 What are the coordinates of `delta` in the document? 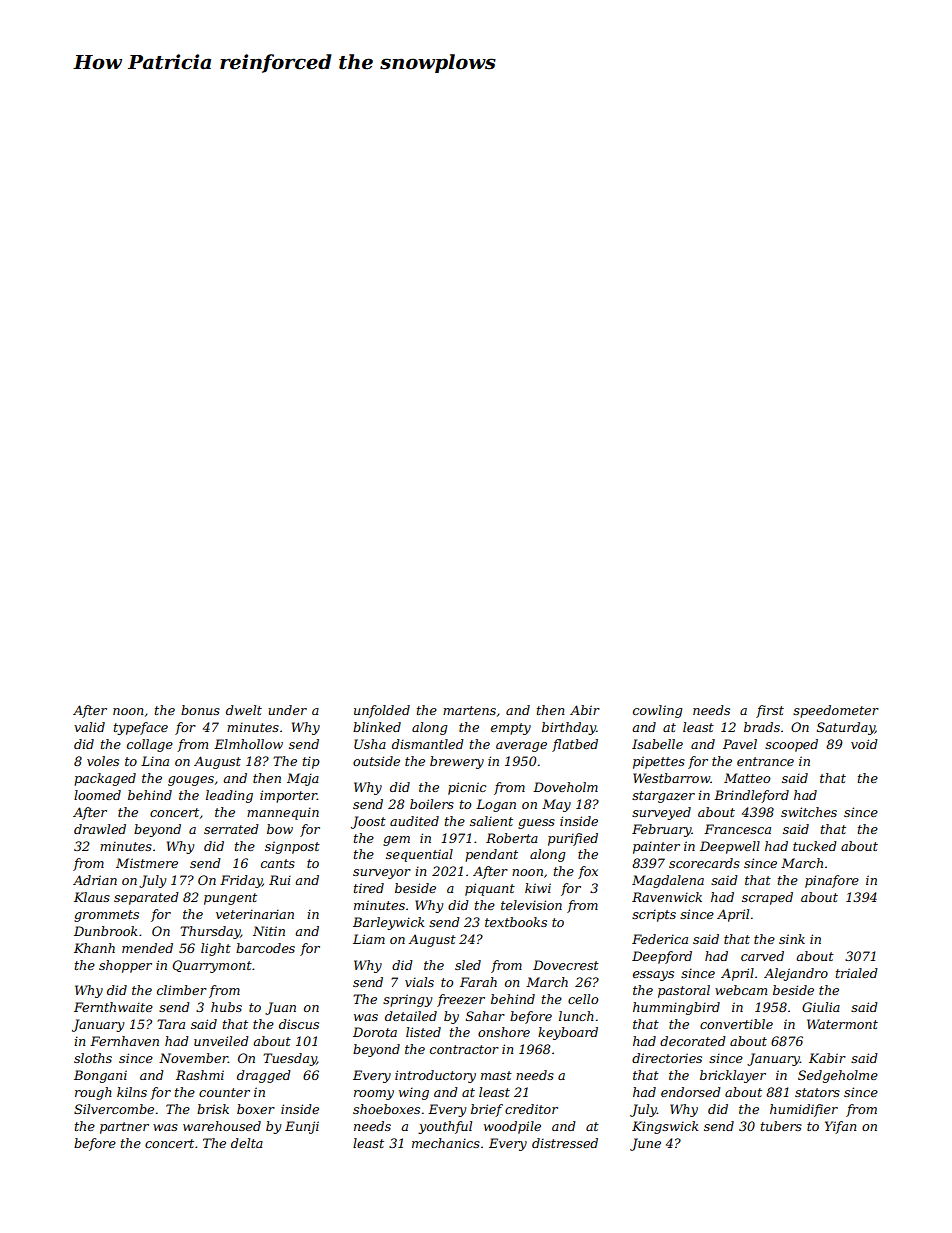 It's located at (247, 1143).
